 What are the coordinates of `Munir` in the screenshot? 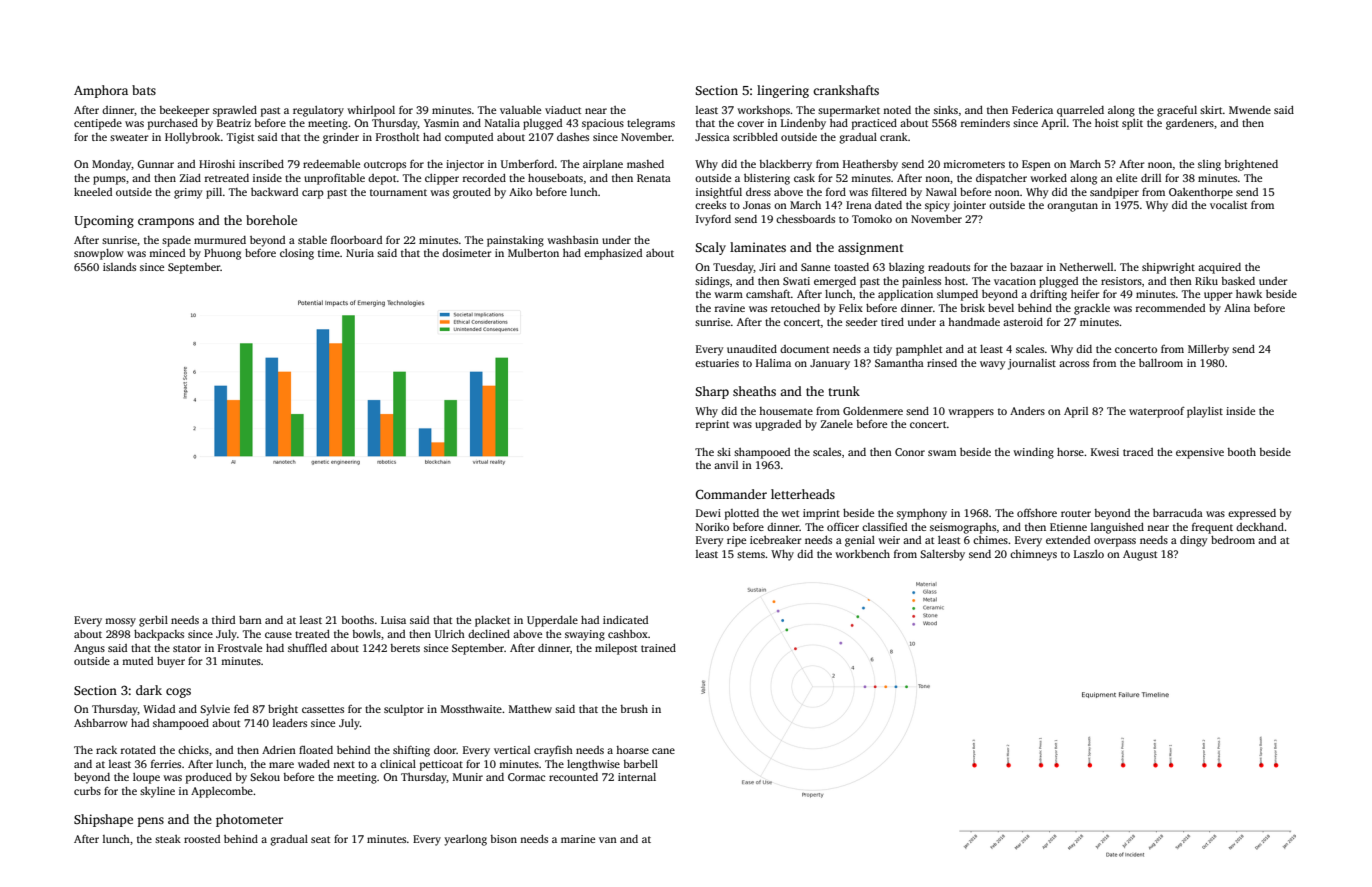 It's located at (468, 777).
